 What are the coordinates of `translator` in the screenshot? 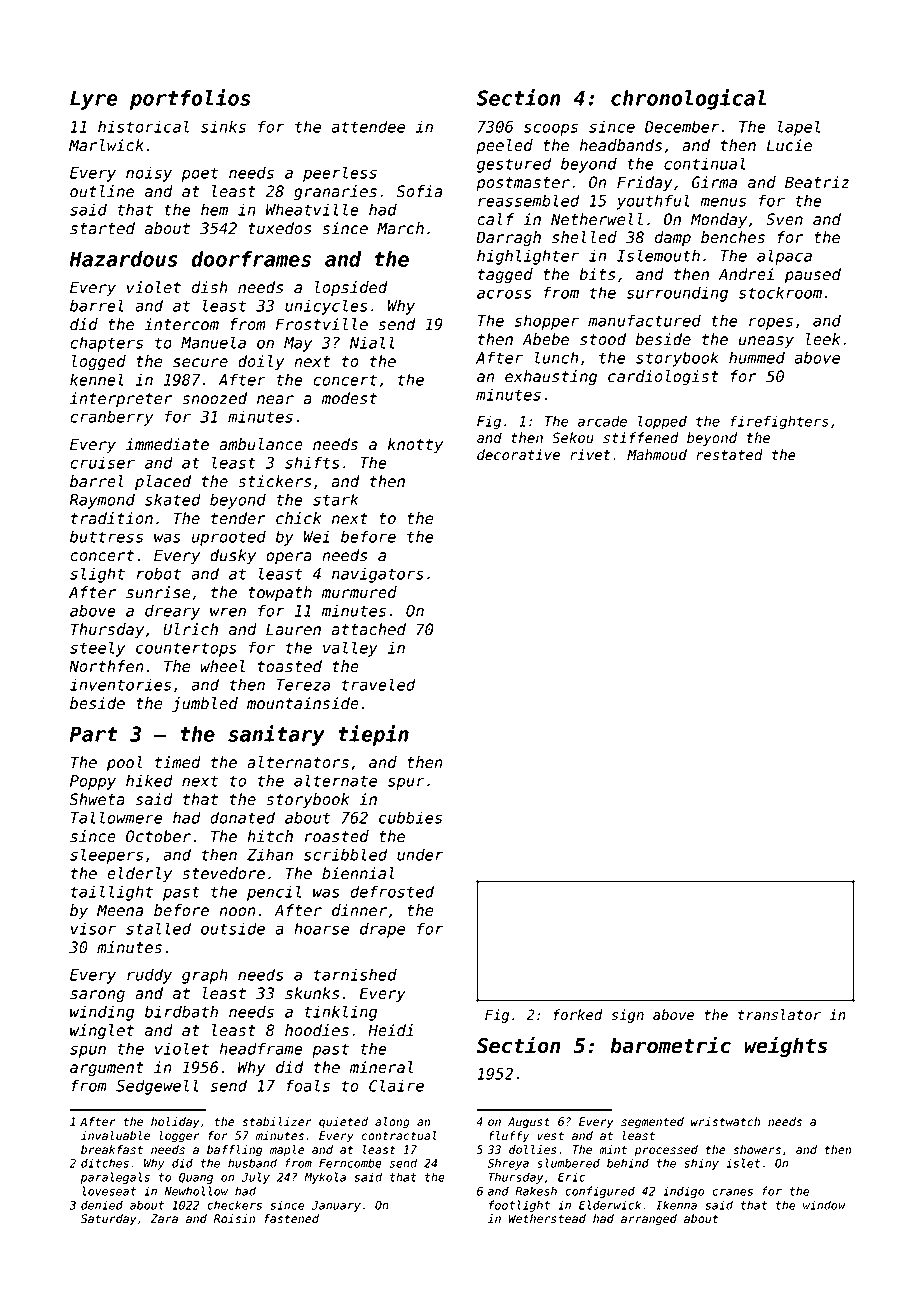 It's located at (779, 1015).
